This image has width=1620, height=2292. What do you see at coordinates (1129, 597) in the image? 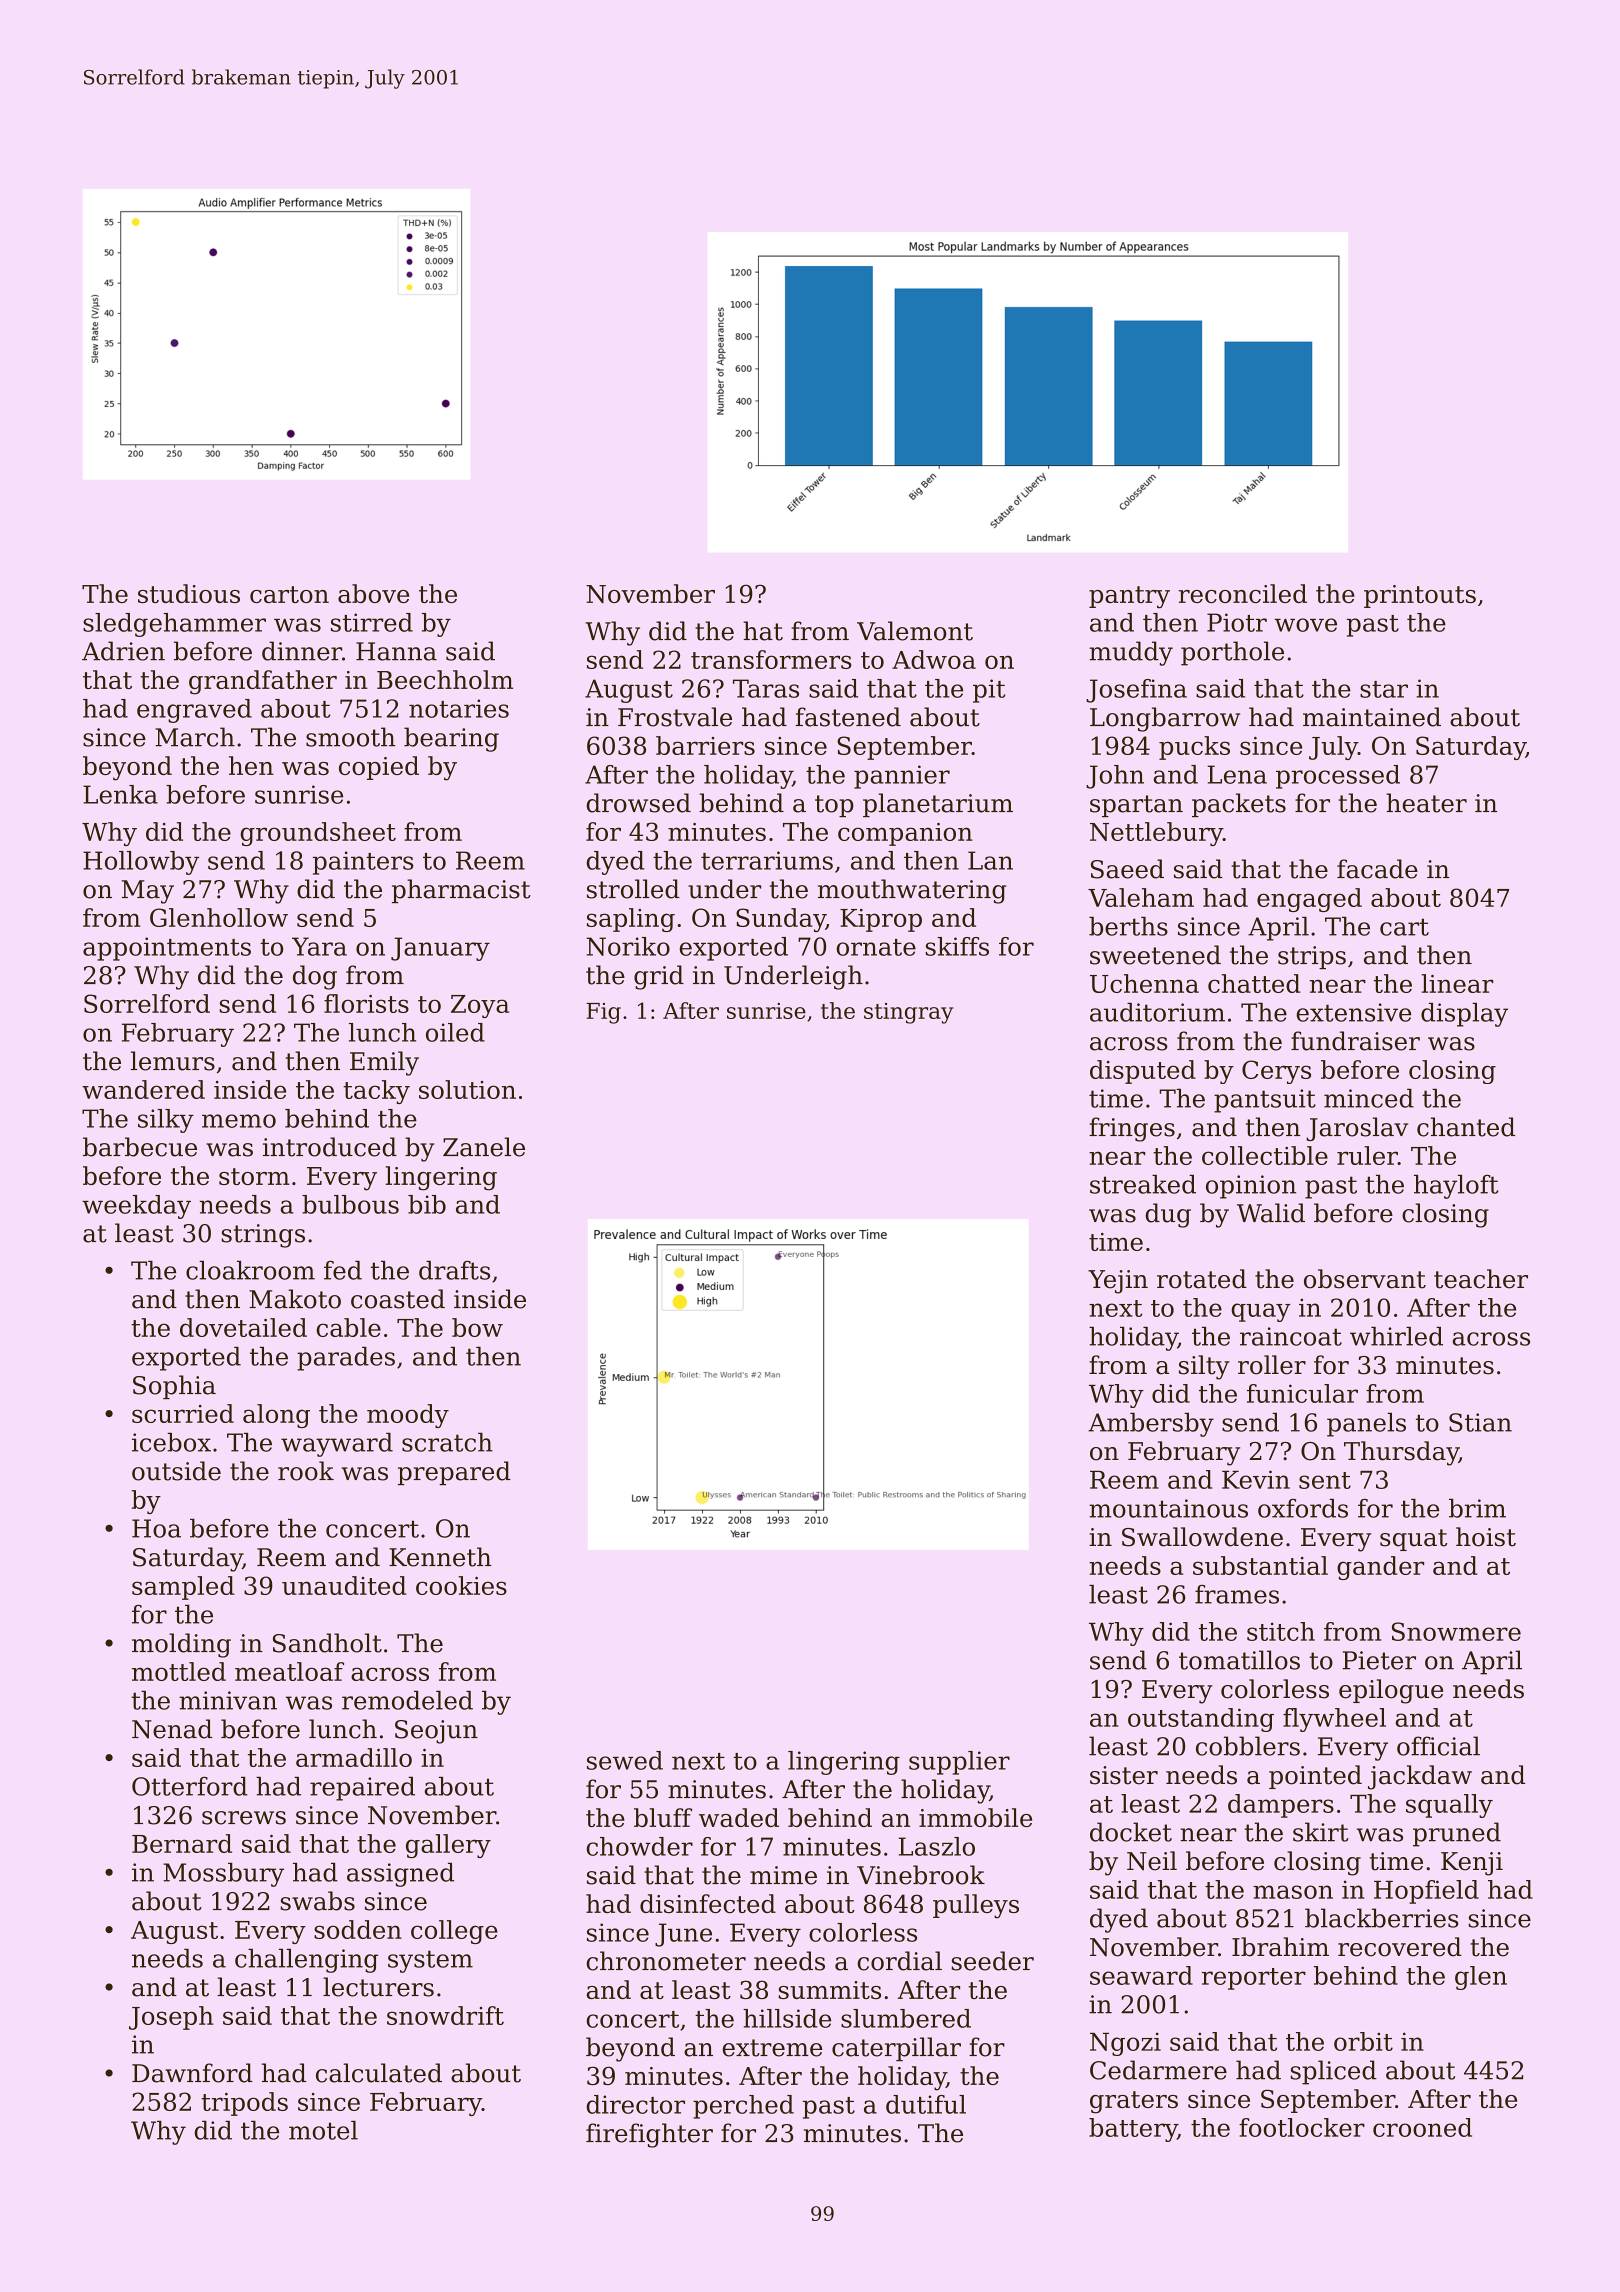
I see `pantry` at bounding box center [1129, 597].
